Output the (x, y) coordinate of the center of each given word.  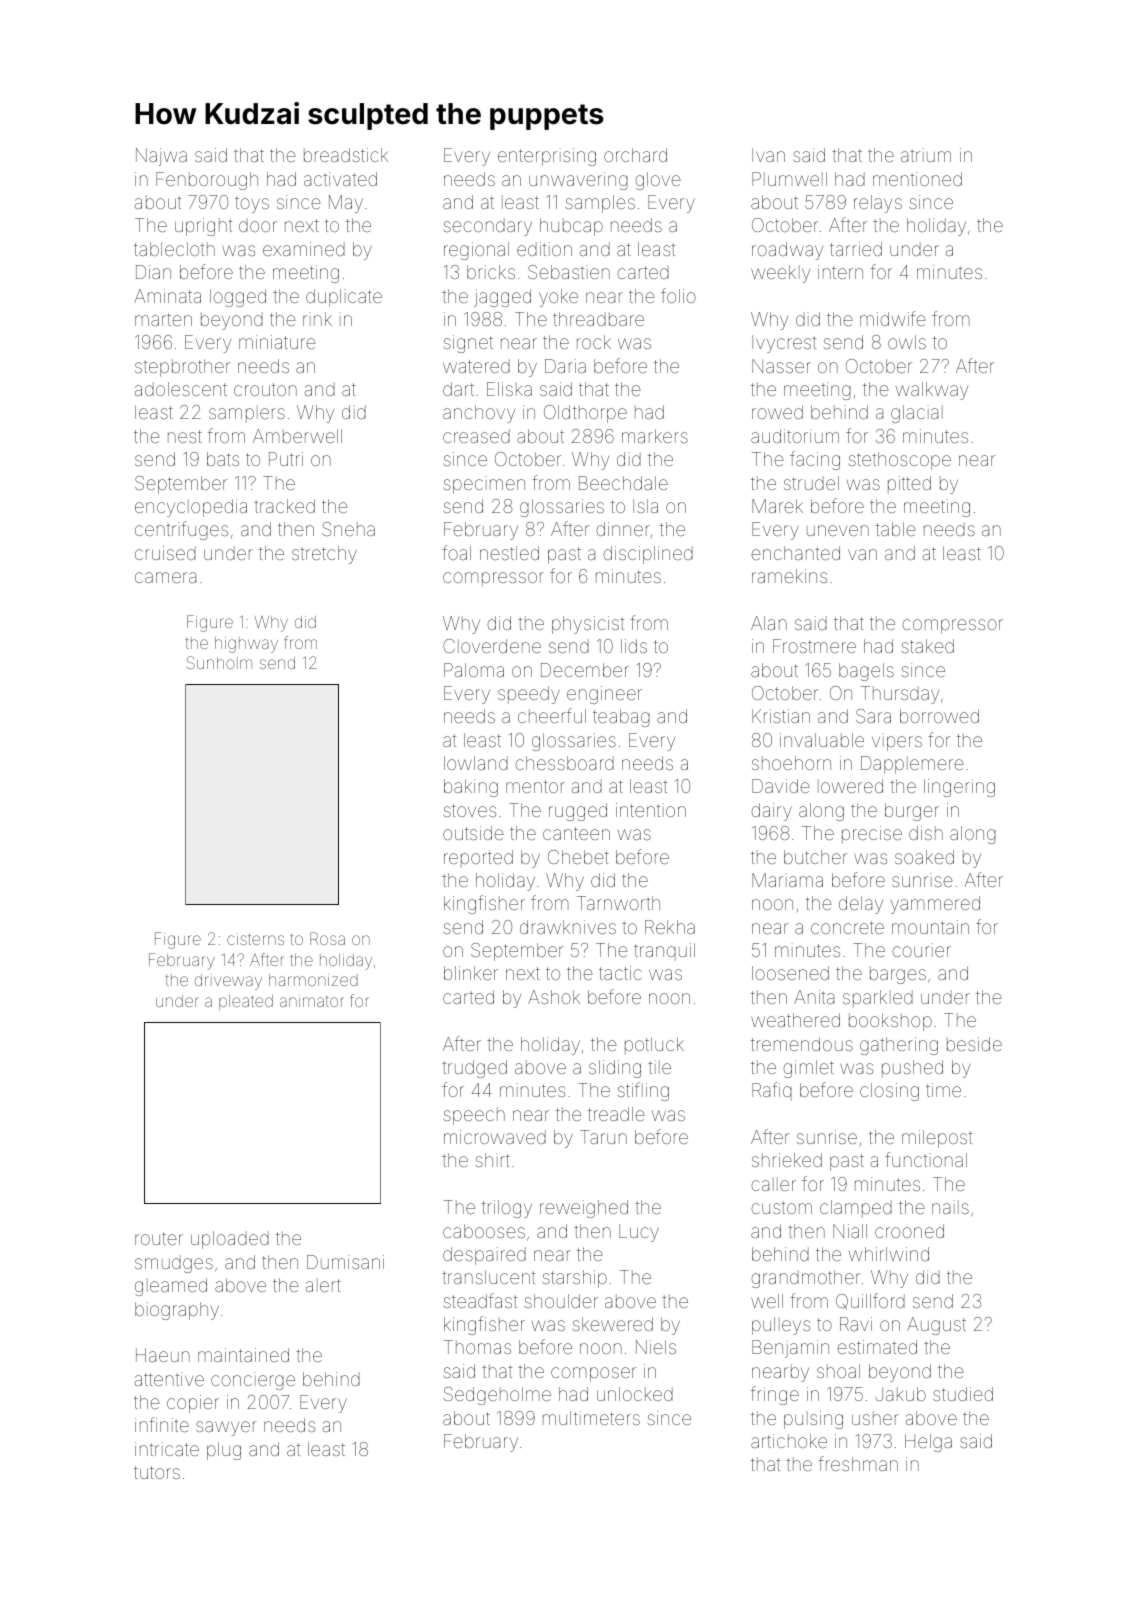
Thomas (477, 1347)
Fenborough (207, 181)
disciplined (648, 555)
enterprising (547, 157)
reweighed (584, 1209)
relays (878, 204)
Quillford (870, 1301)
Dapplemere (912, 765)
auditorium (795, 436)
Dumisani (345, 1262)
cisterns (255, 939)
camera (165, 577)
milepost (937, 1139)
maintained (243, 1355)
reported (478, 859)
